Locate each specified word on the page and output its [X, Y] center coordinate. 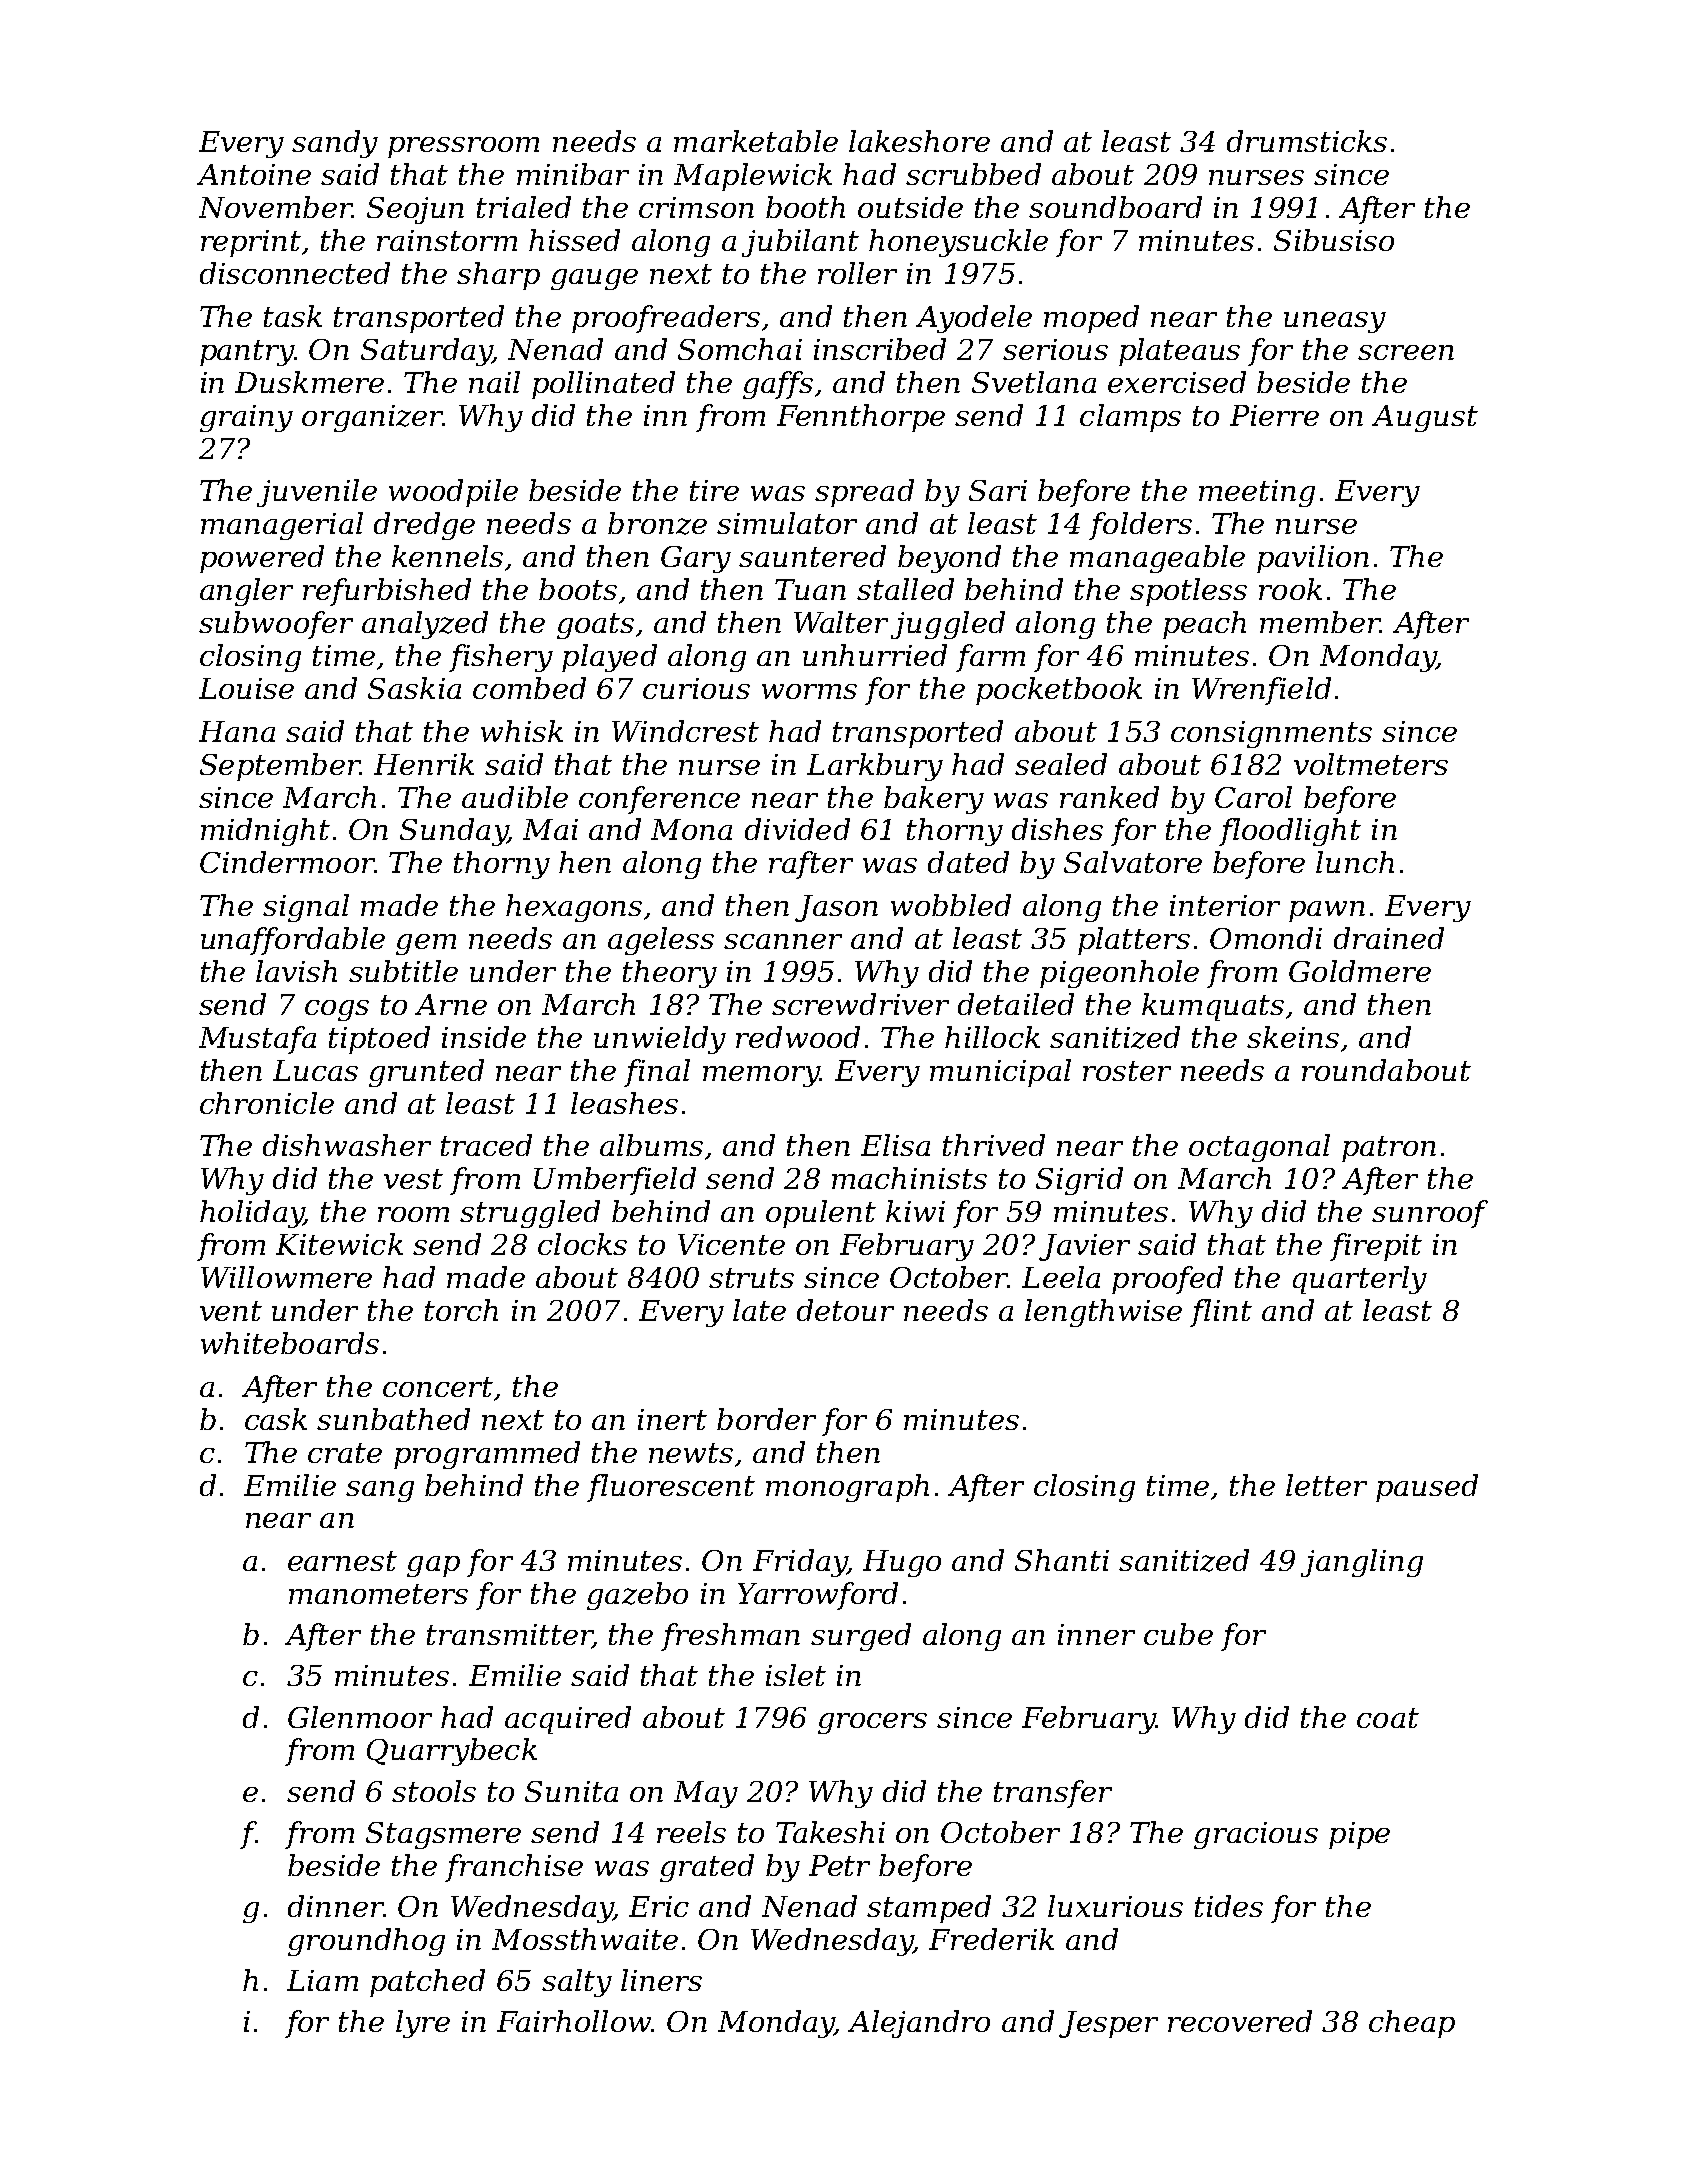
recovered [1240, 2021]
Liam [322, 1980]
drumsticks [1307, 141]
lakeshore [919, 141]
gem [426, 944]
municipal [1000, 1073]
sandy [335, 144]
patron [1389, 1149]
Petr [839, 1865]
